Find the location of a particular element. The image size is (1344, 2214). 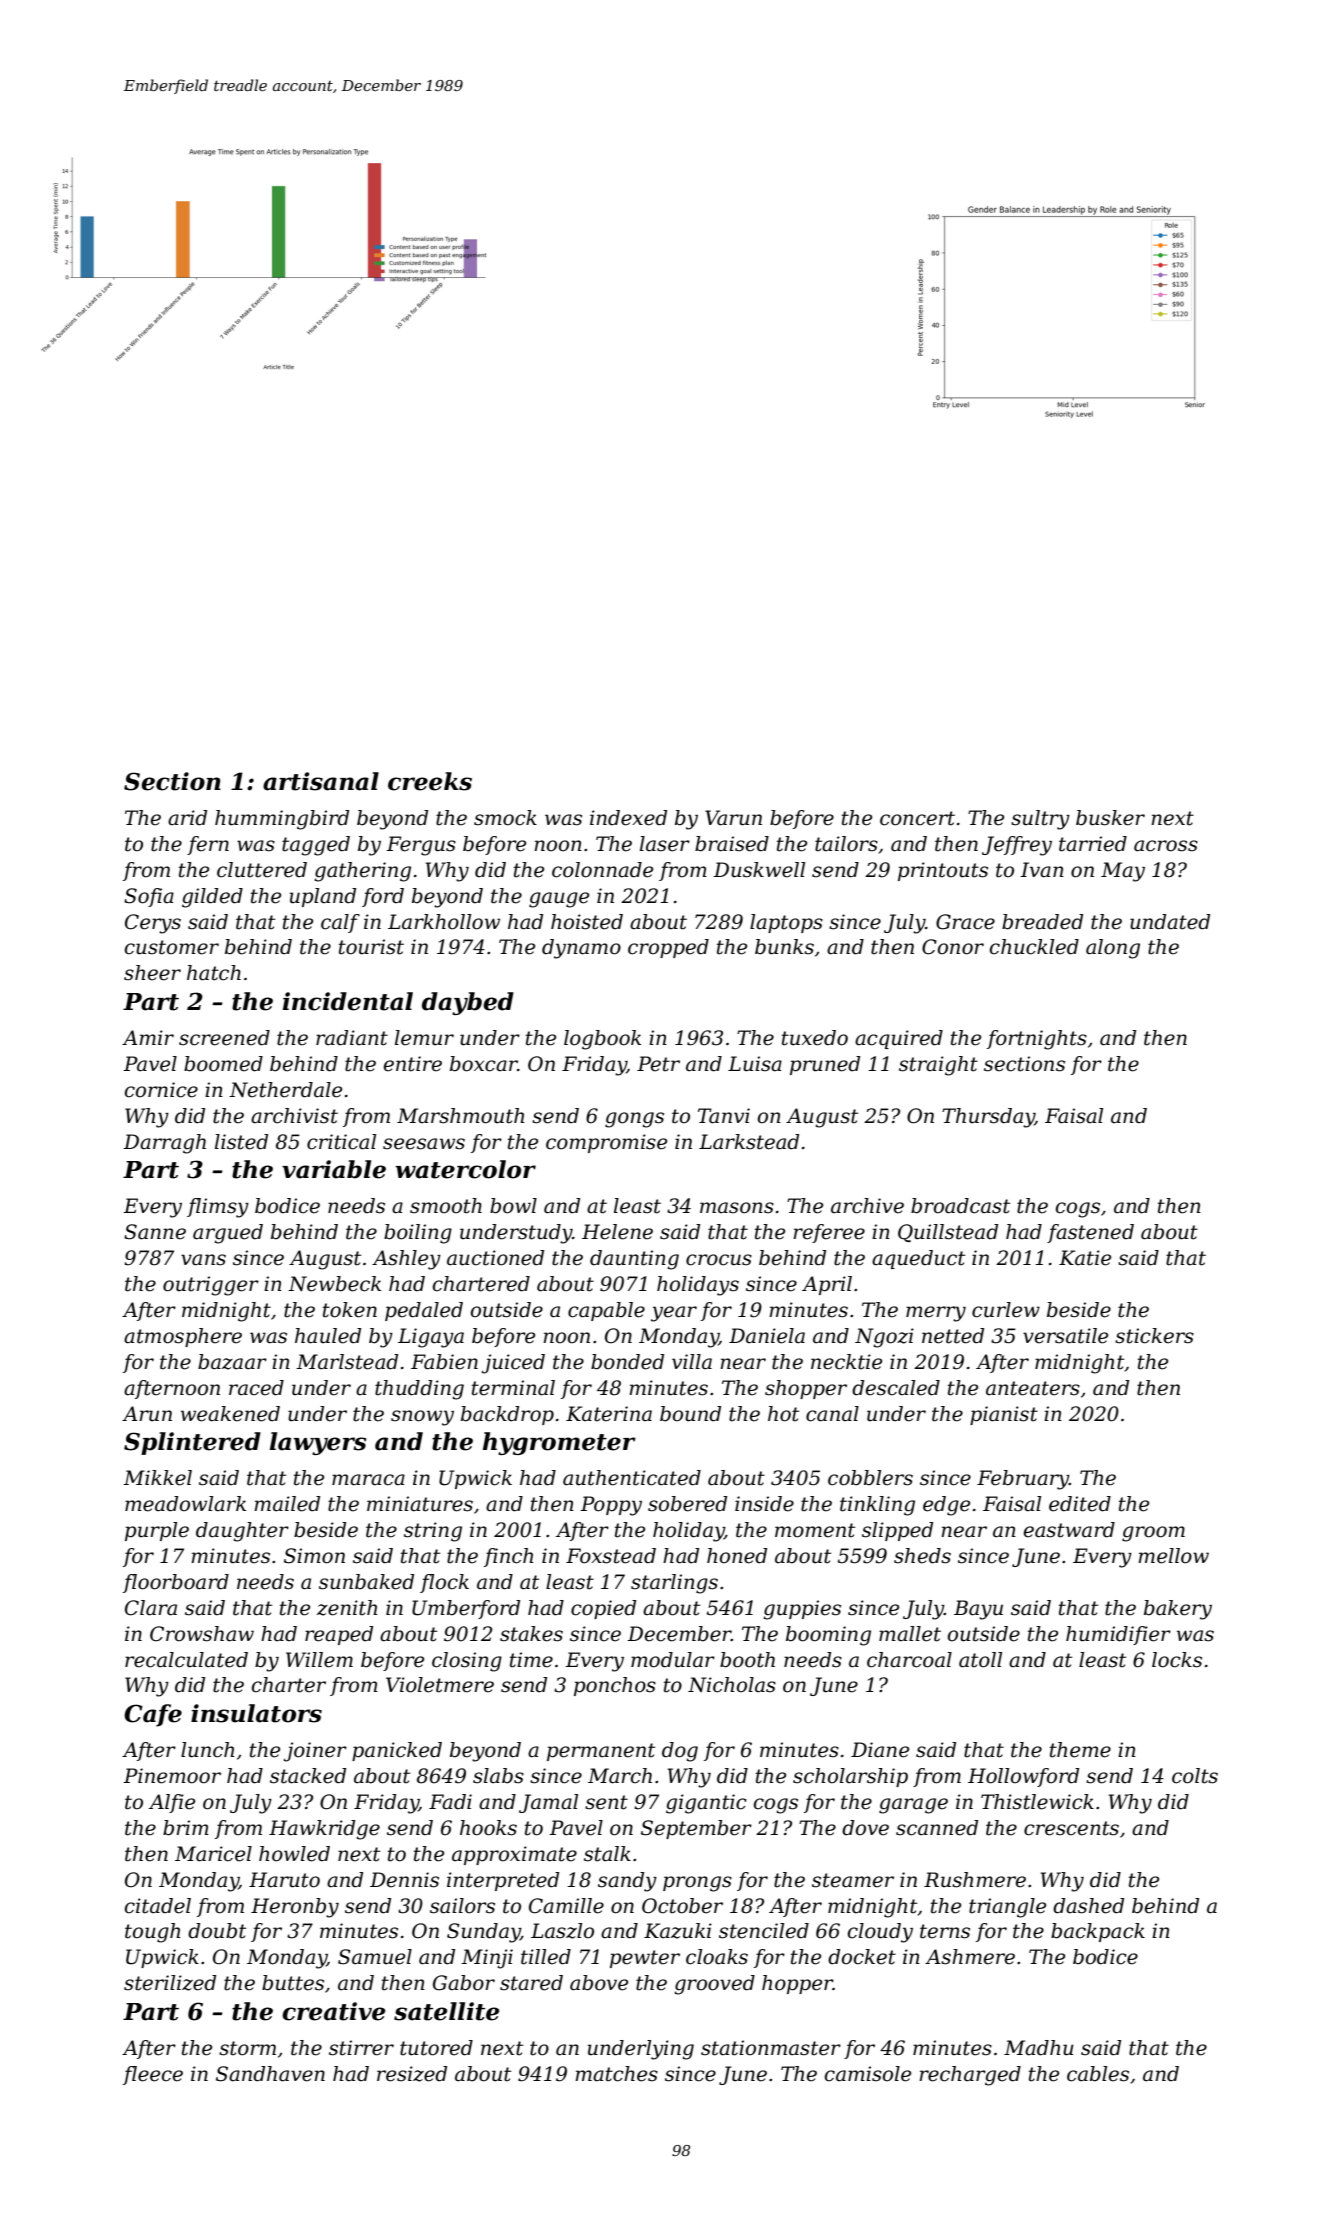

Dennis is located at coordinates (404, 1880).
